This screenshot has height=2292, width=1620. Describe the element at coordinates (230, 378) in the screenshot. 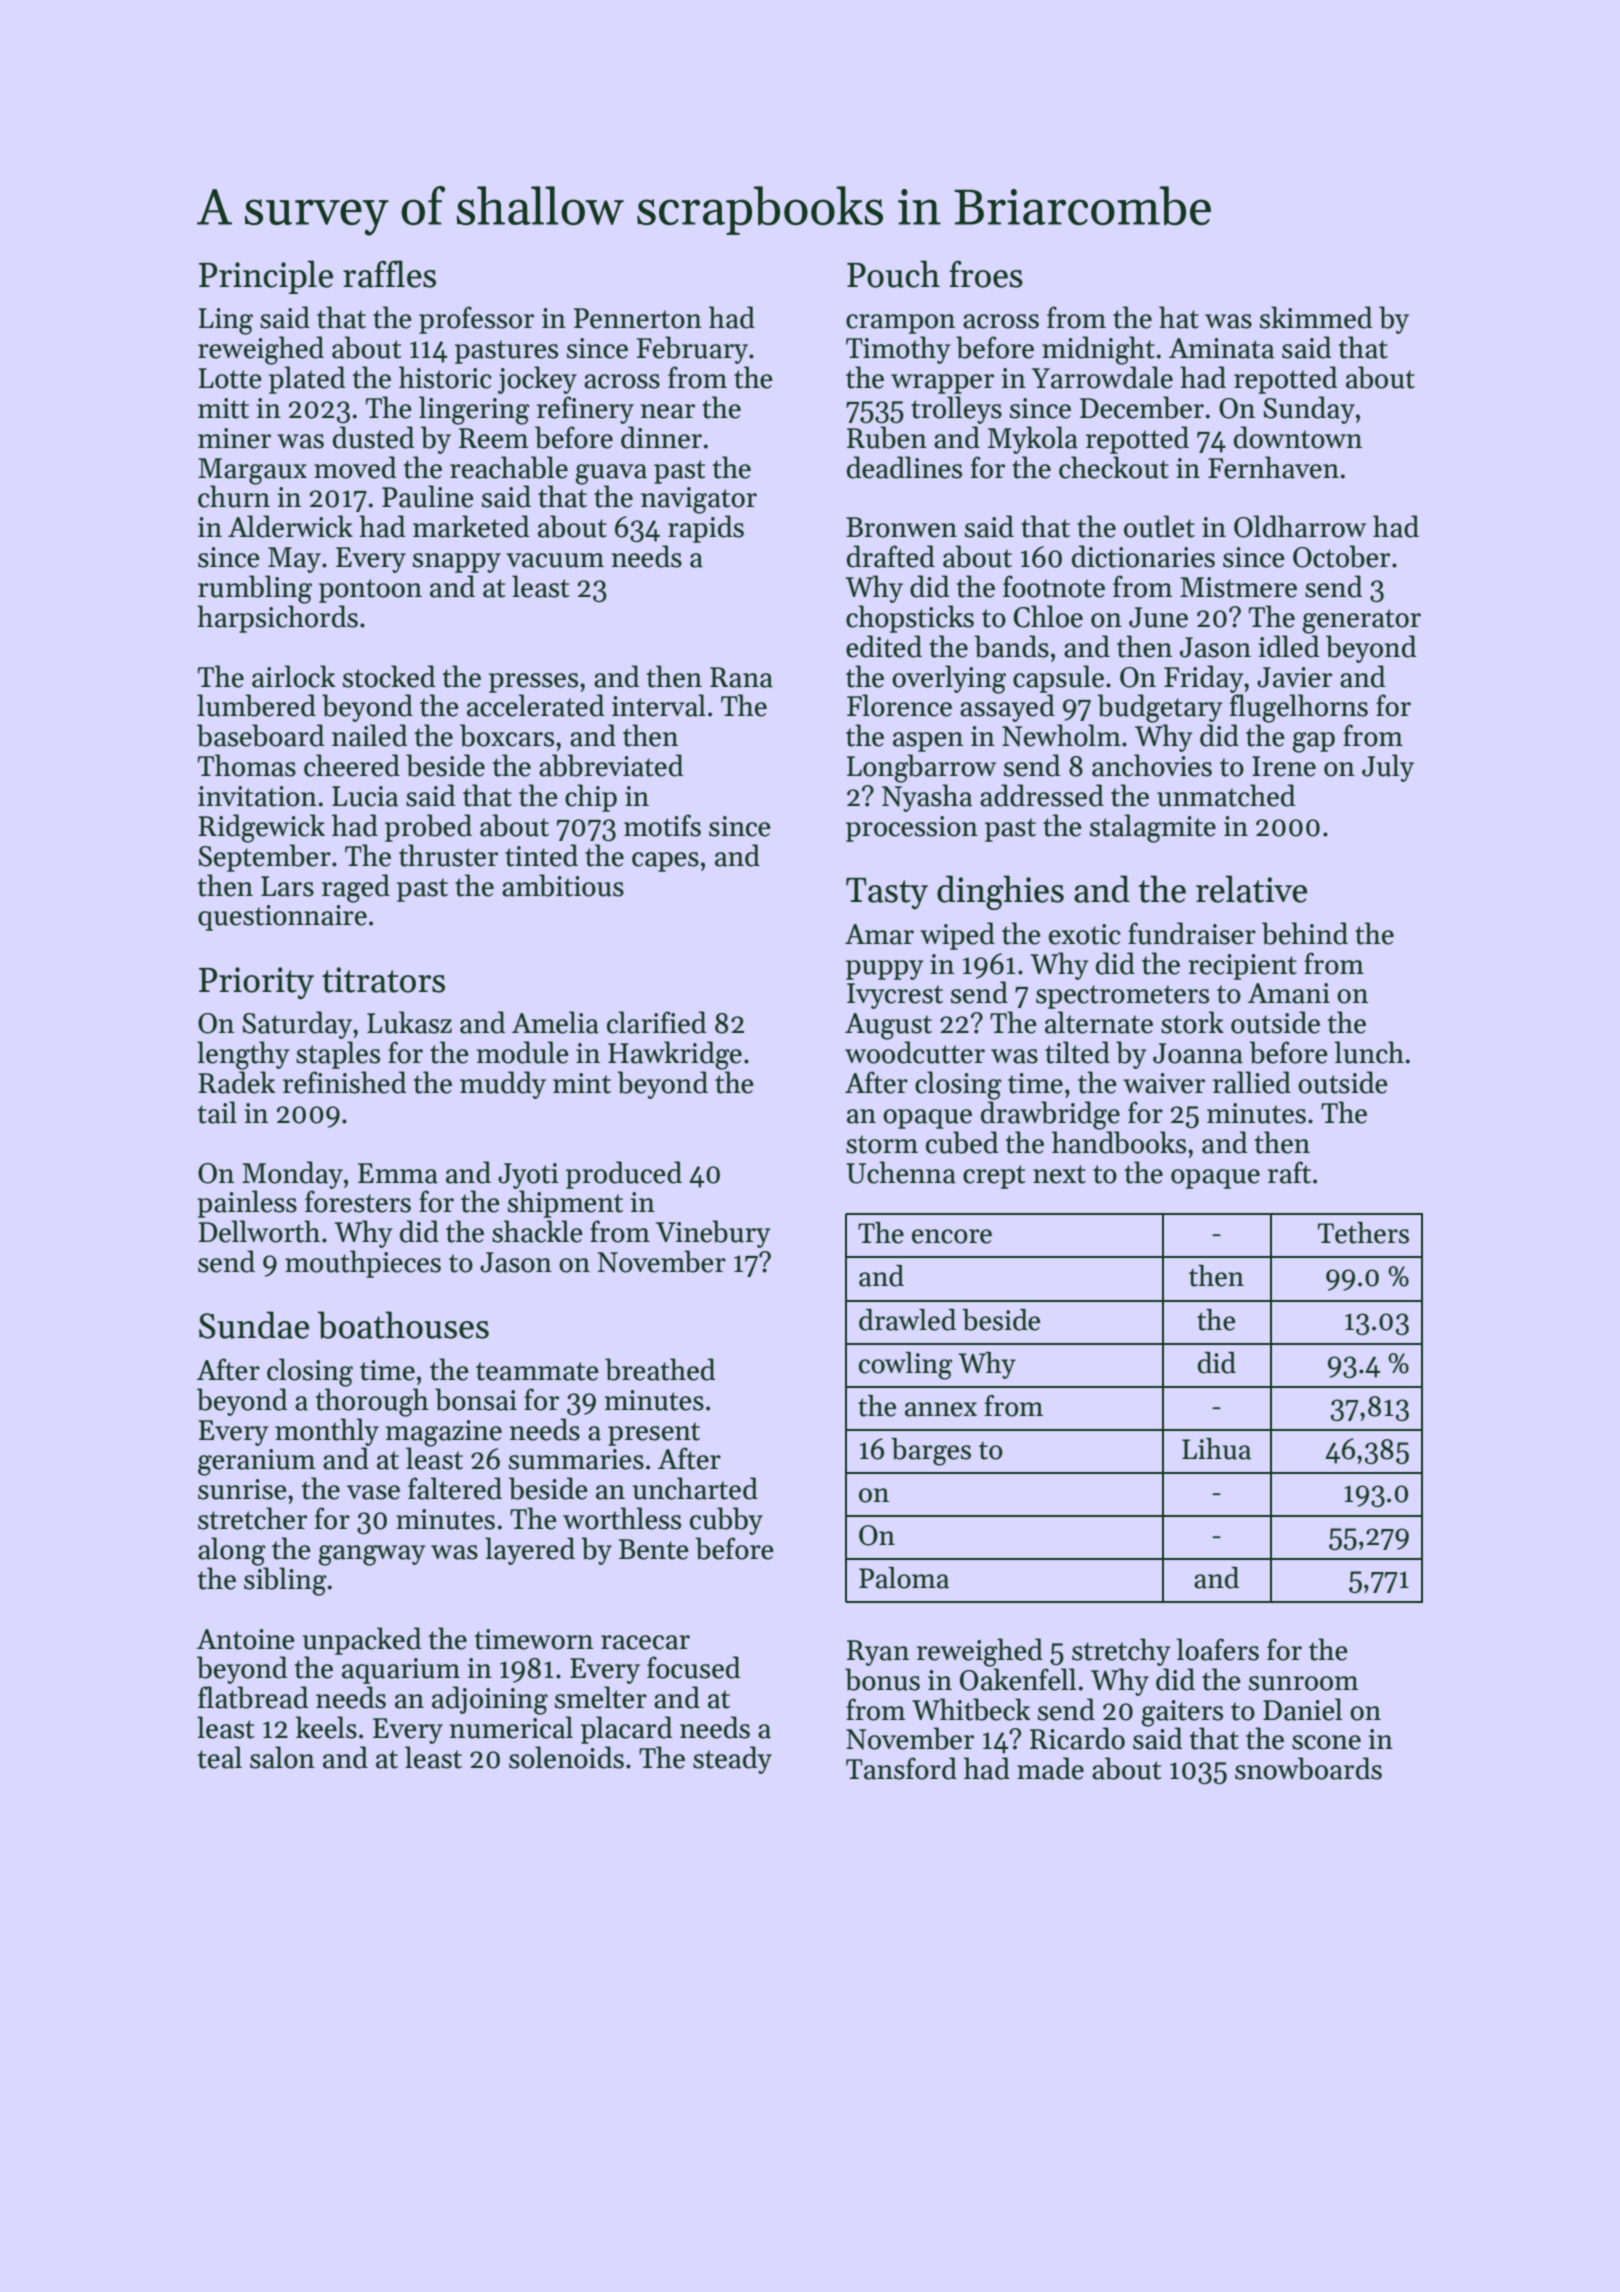

I see `Lotte` at that location.
